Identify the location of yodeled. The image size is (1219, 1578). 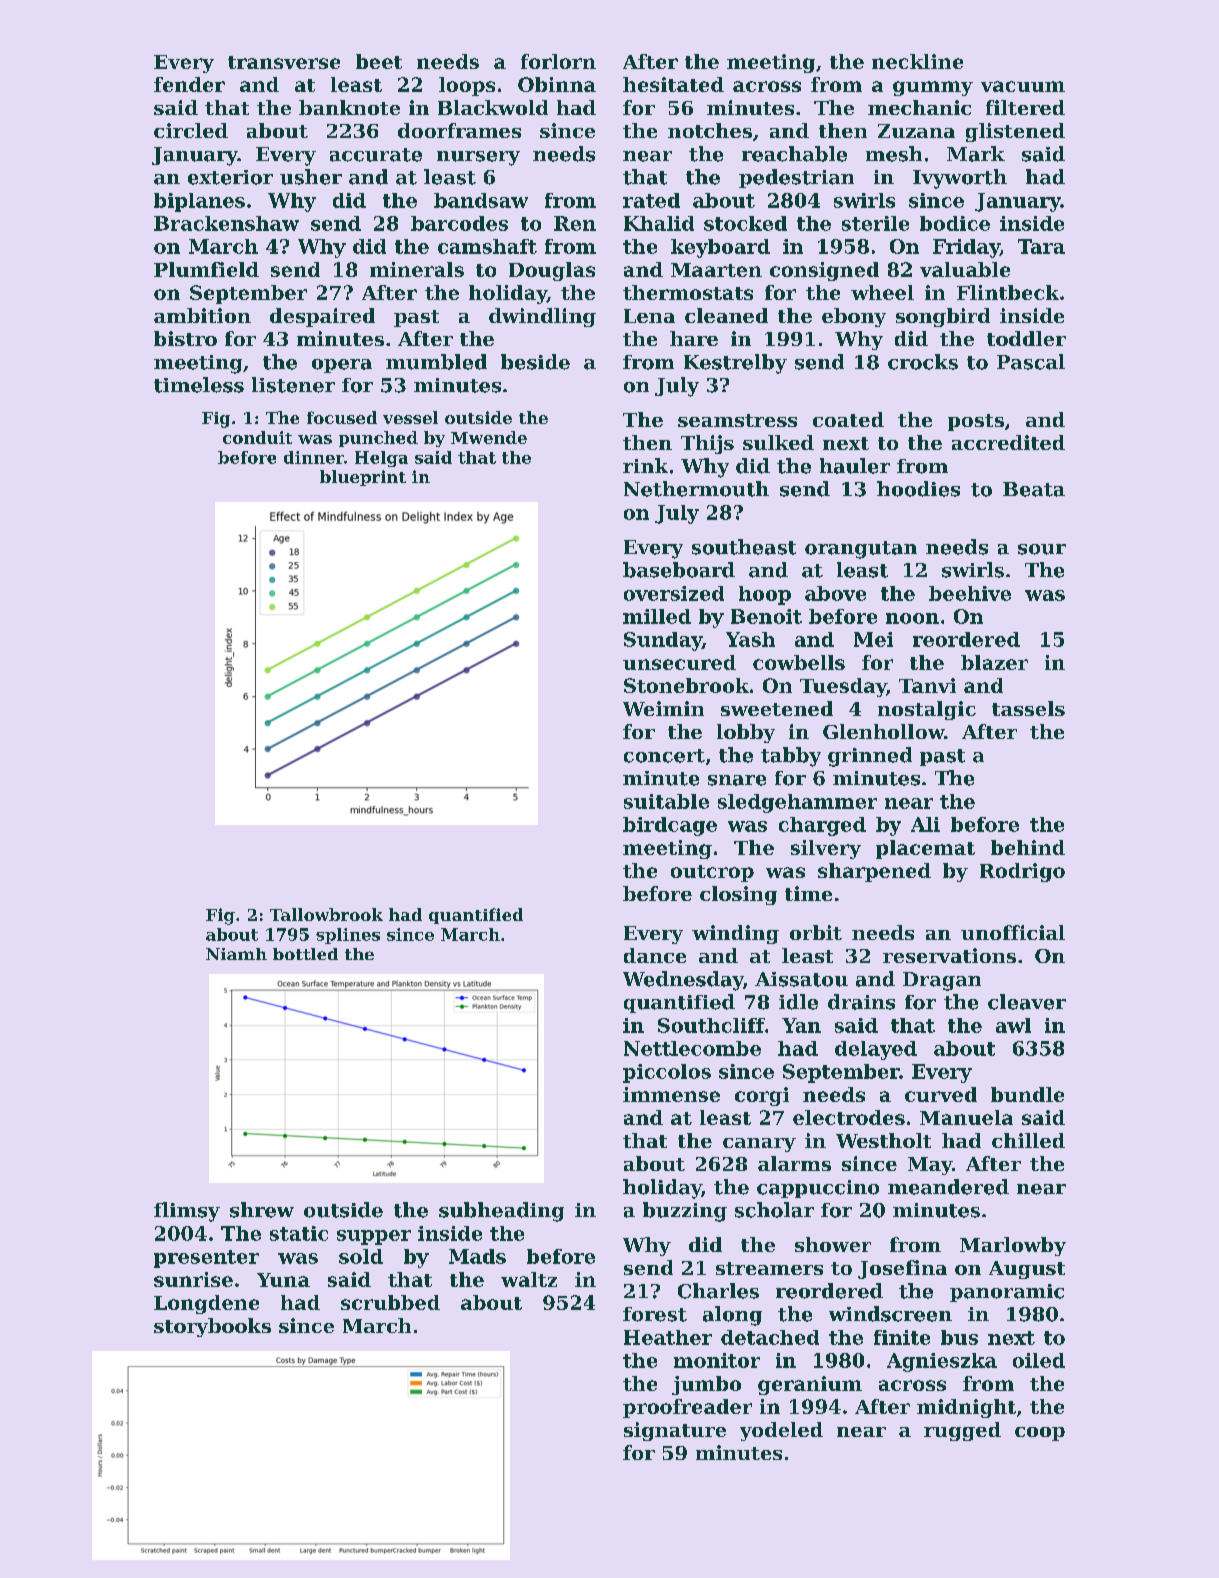
(781, 1431).
